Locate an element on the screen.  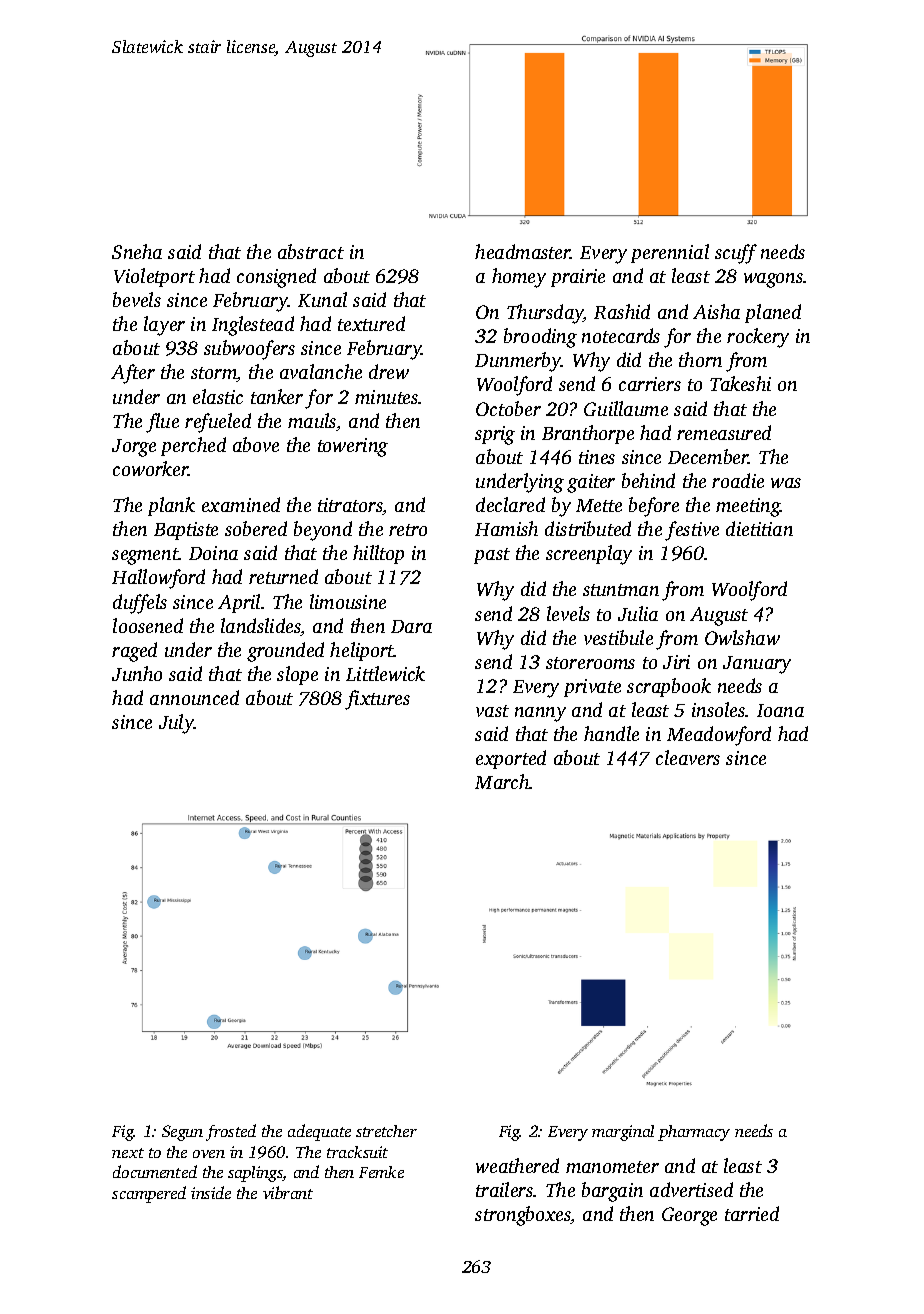
announced is located at coordinates (194, 697).
